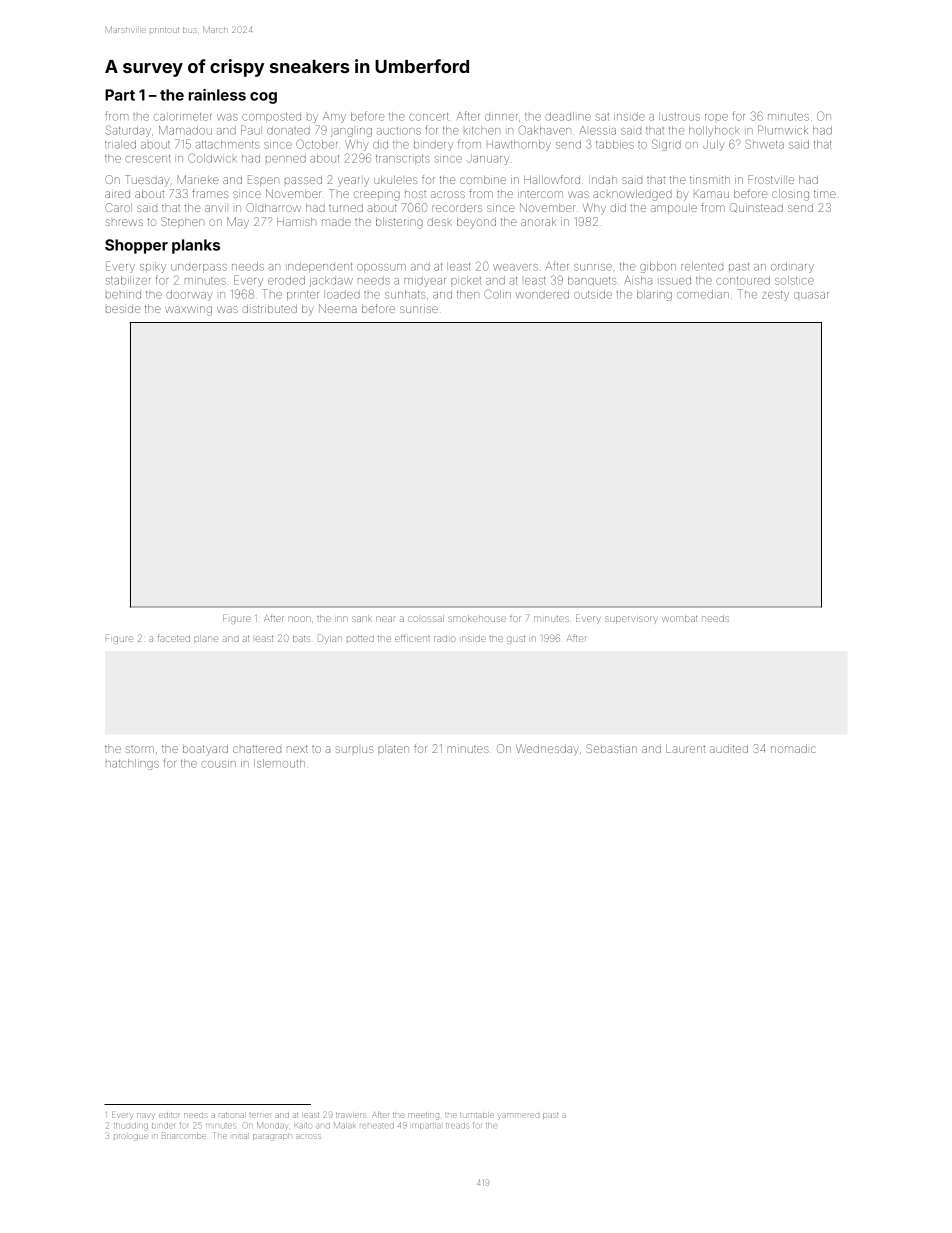 Image resolution: width=952 pixels, height=1233 pixels. Describe the element at coordinates (518, 1116) in the screenshot. I see `yammered` at that location.
